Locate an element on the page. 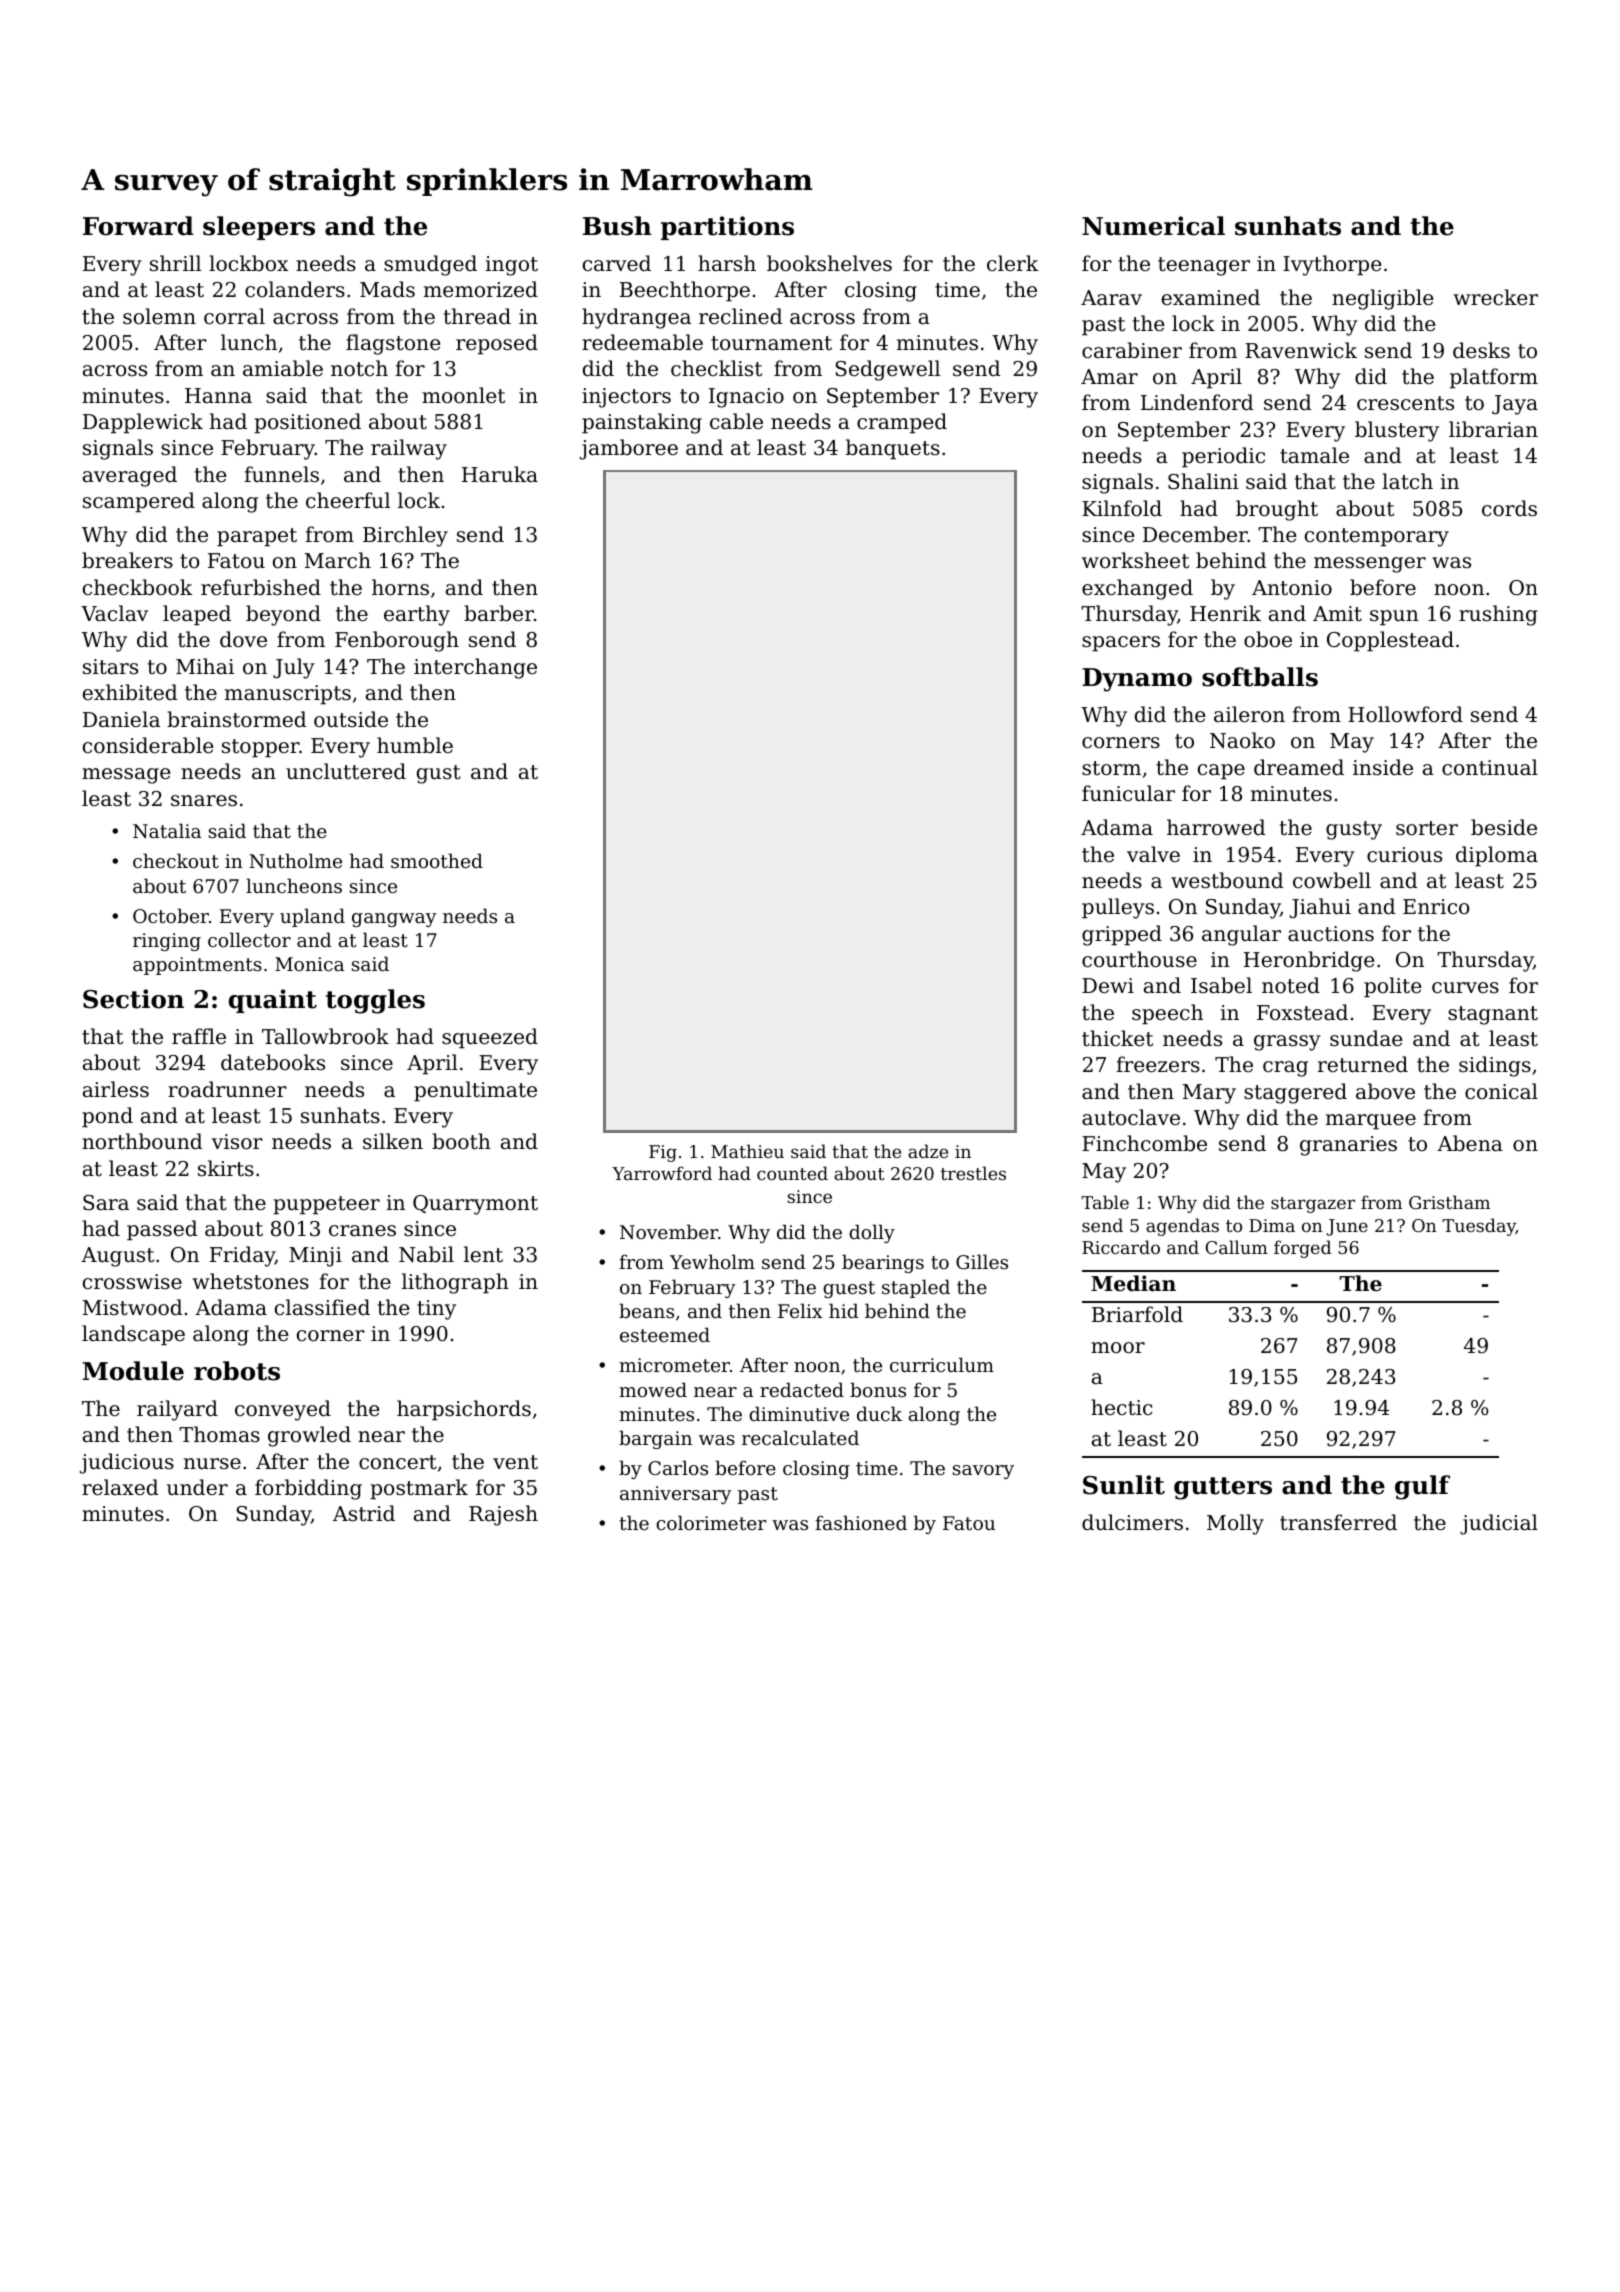 This document has width=1620, height=2292. Numerical is located at coordinates (1153, 226).
